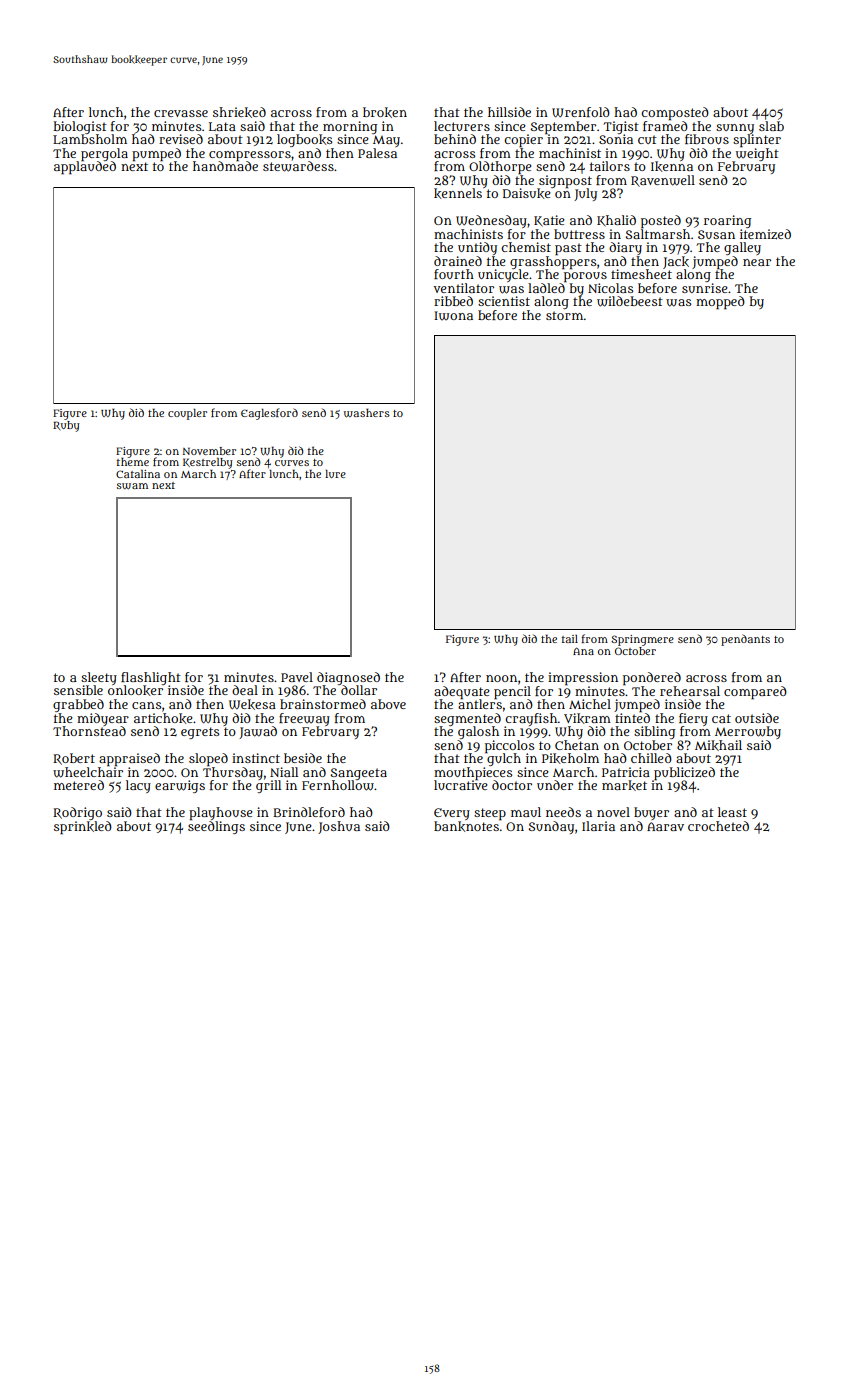 This screenshot has width=849, height=1400. What do you see at coordinates (503, 275) in the screenshot?
I see `unicycle` at bounding box center [503, 275].
